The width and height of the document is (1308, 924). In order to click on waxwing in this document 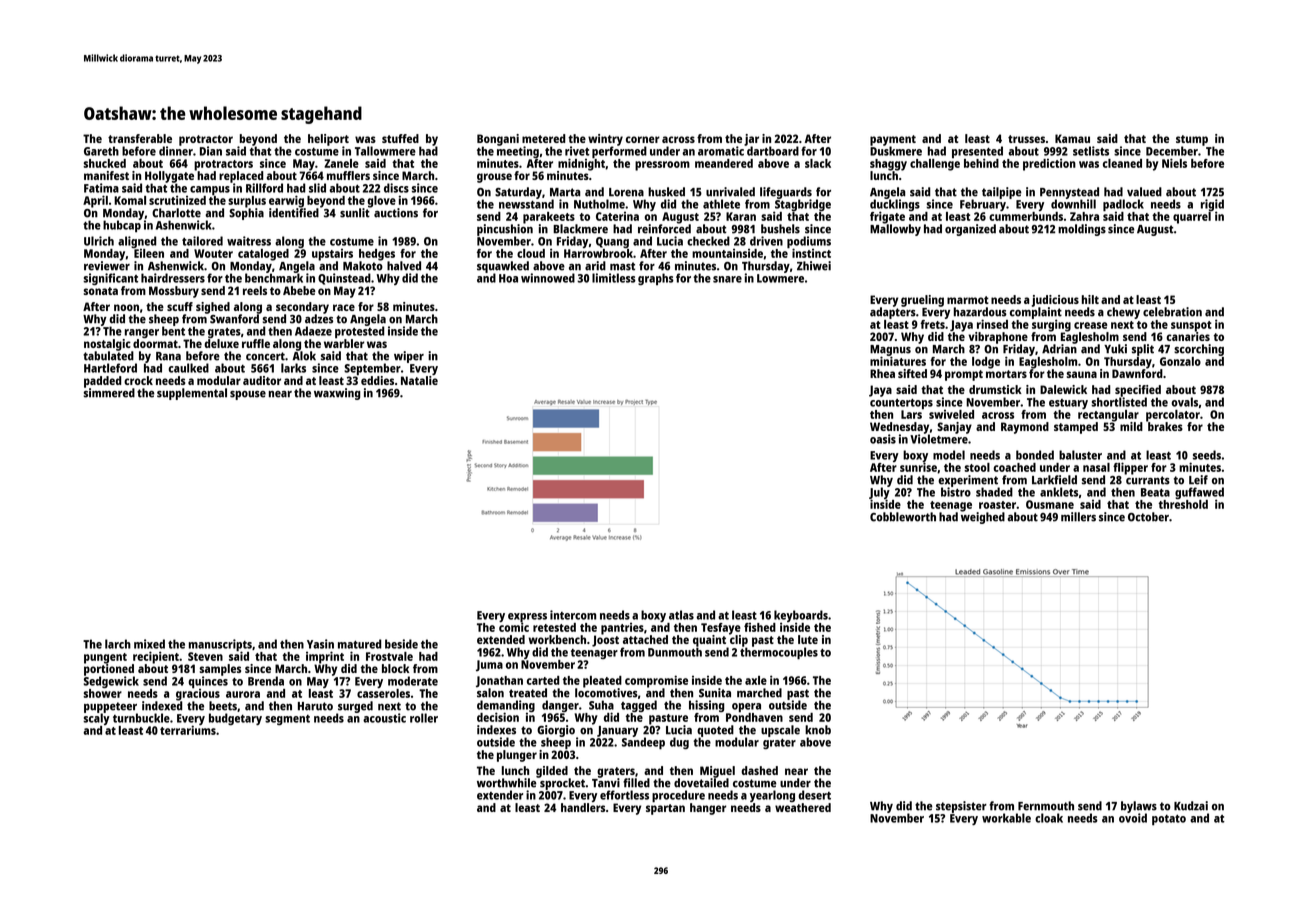, I will do `click(337, 394)`.
